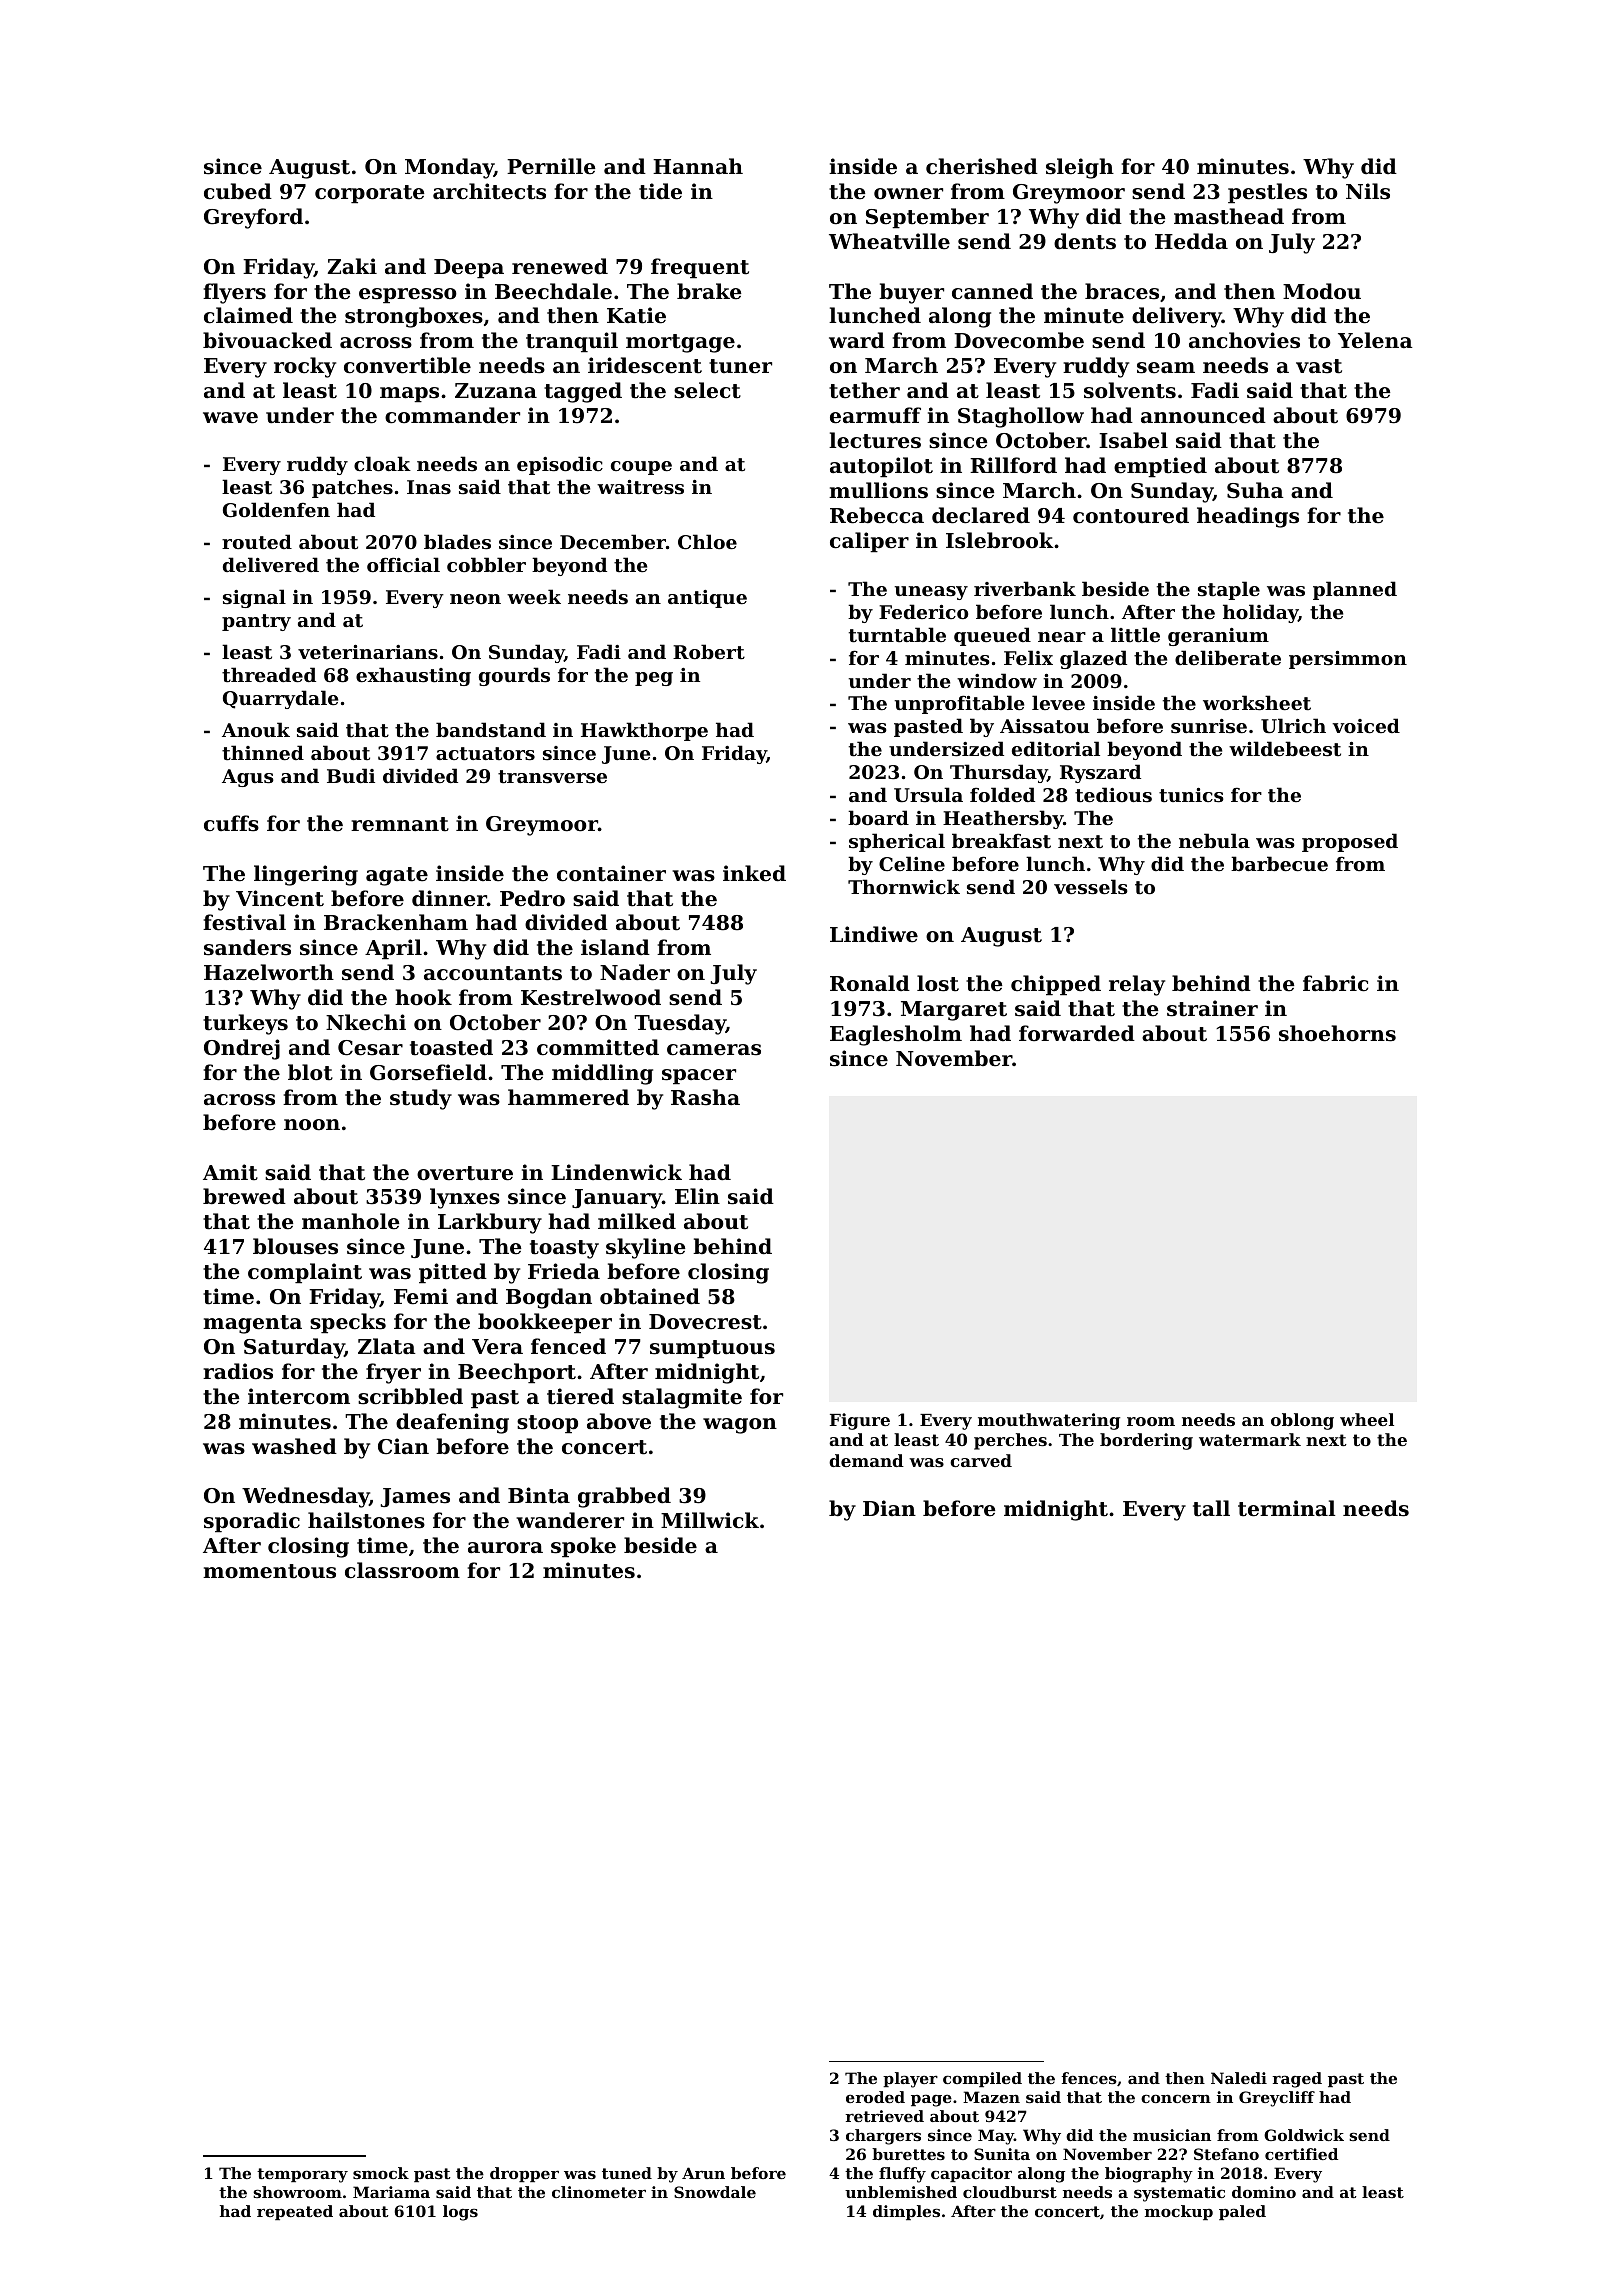 The width and height of the screenshot is (1620, 2292). What do you see at coordinates (754, 873) in the screenshot?
I see `inked` at bounding box center [754, 873].
